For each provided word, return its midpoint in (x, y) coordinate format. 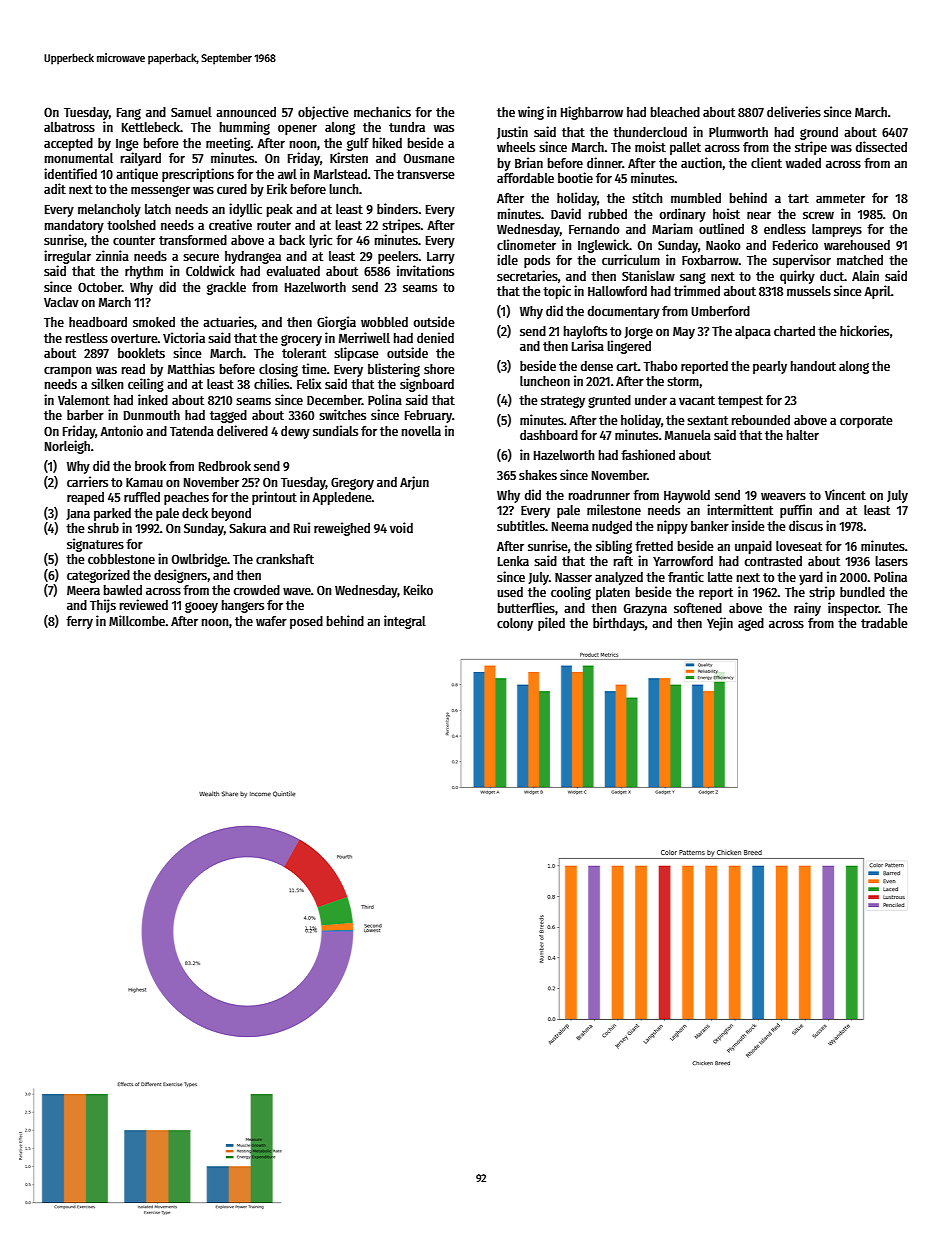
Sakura (247, 528)
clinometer (526, 244)
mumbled (696, 198)
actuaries (228, 321)
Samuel (191, 112)
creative (230, 224)
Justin (512, 132)
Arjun (414, 483)
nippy (672, 527)
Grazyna (645, 609)
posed (306, 622)
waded (803, 163)
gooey (201, 607)
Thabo (660, 366)
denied (435, 337)
